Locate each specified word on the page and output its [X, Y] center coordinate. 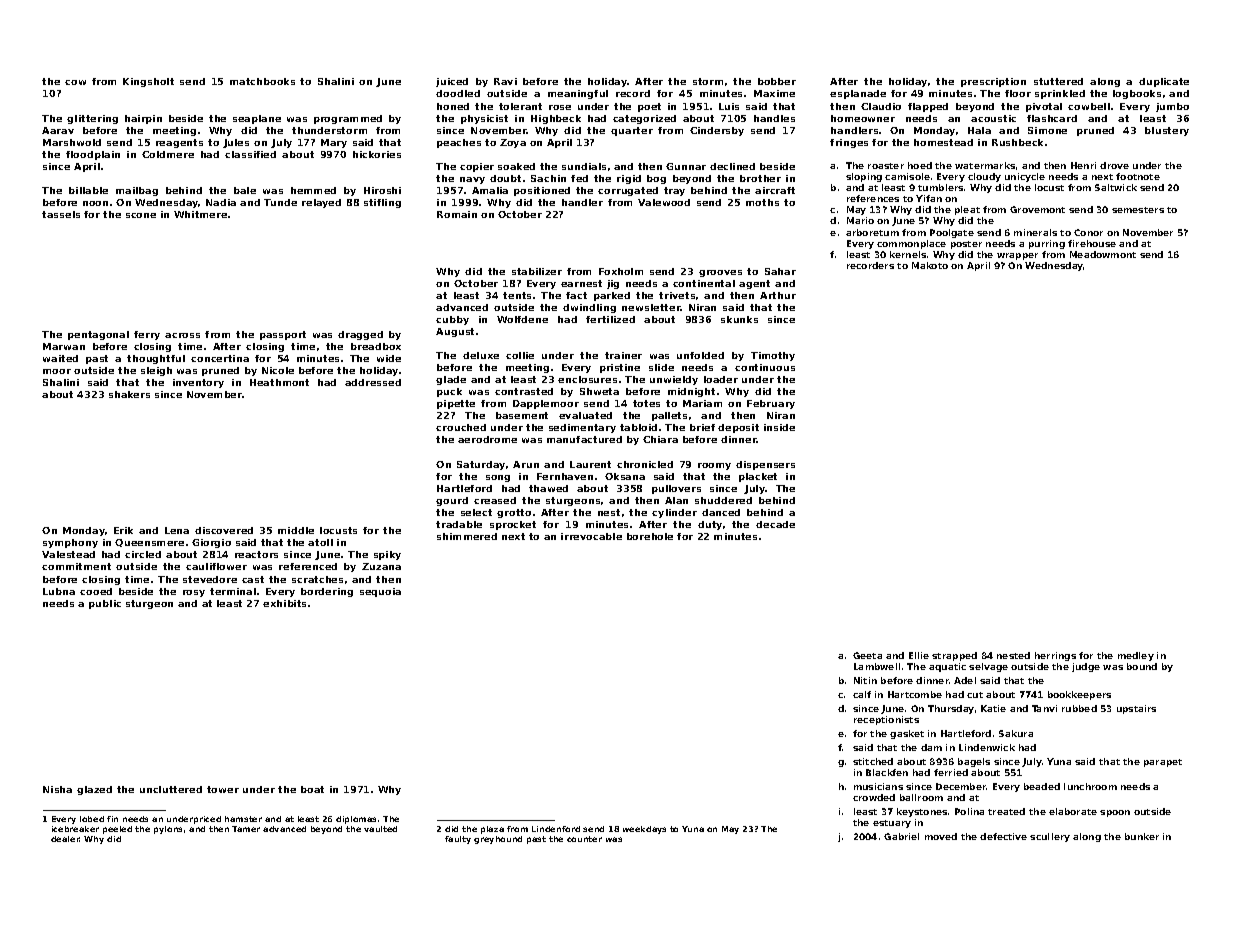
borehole [650, 536]
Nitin [865, 680]
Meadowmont [1103, 254]
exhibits [284, 603]
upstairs [1136, 709]
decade [775, 524]
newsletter [651, 307]
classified [250, 154]
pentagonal [98, 335]
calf [862, 694]
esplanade [858, 94]
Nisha [57, 789]
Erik [123, 530]
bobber [777, 81]
